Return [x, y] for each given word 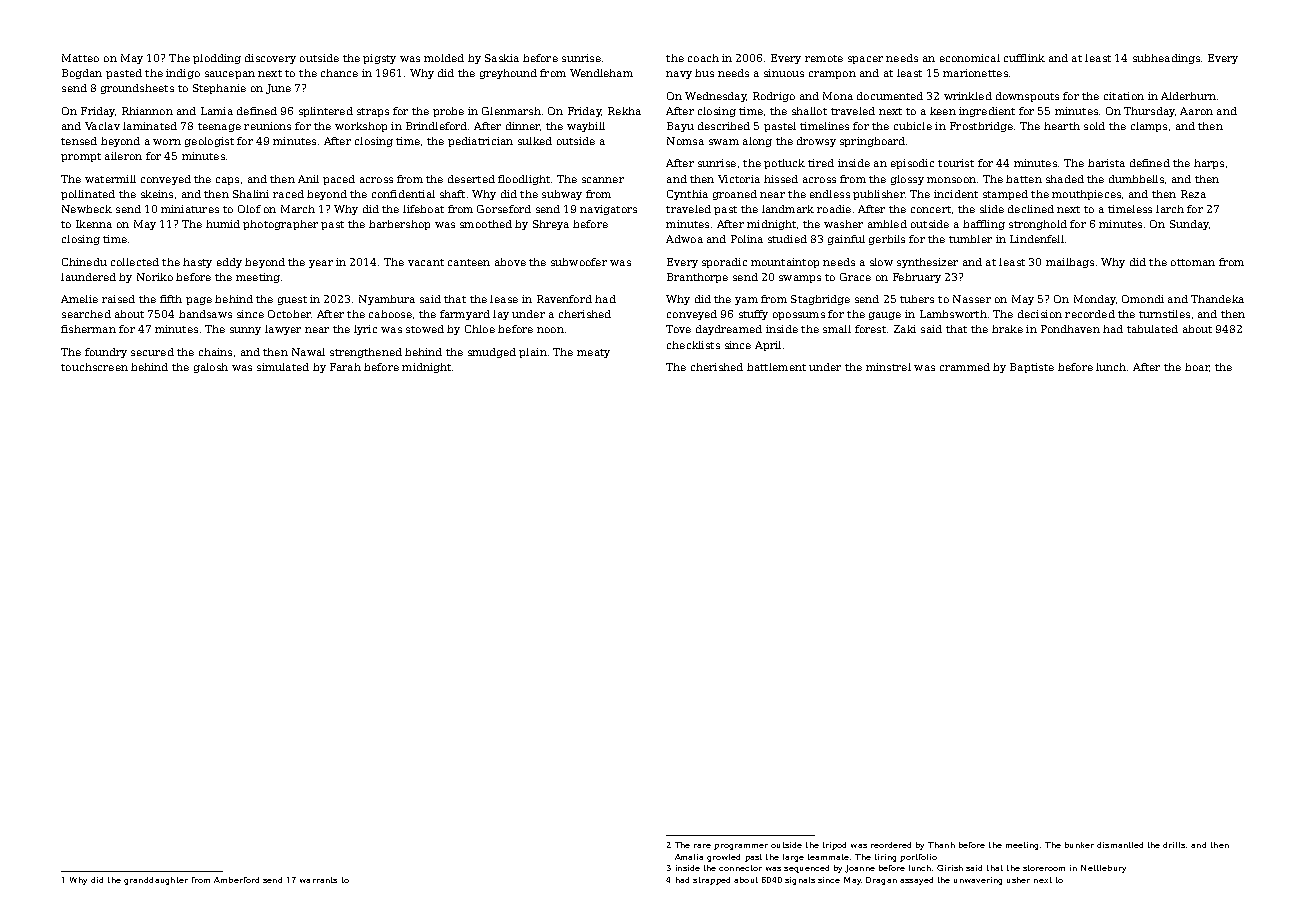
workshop [361, 127]
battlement [776, 367]
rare [702, 846]
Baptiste [1032, 368]
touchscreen [94, 367]
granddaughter [156, 881]
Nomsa [685, 141]
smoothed [486, 224]
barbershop [399, 225]
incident [956, 194]
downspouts [1027, 97]
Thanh [941, 845]
